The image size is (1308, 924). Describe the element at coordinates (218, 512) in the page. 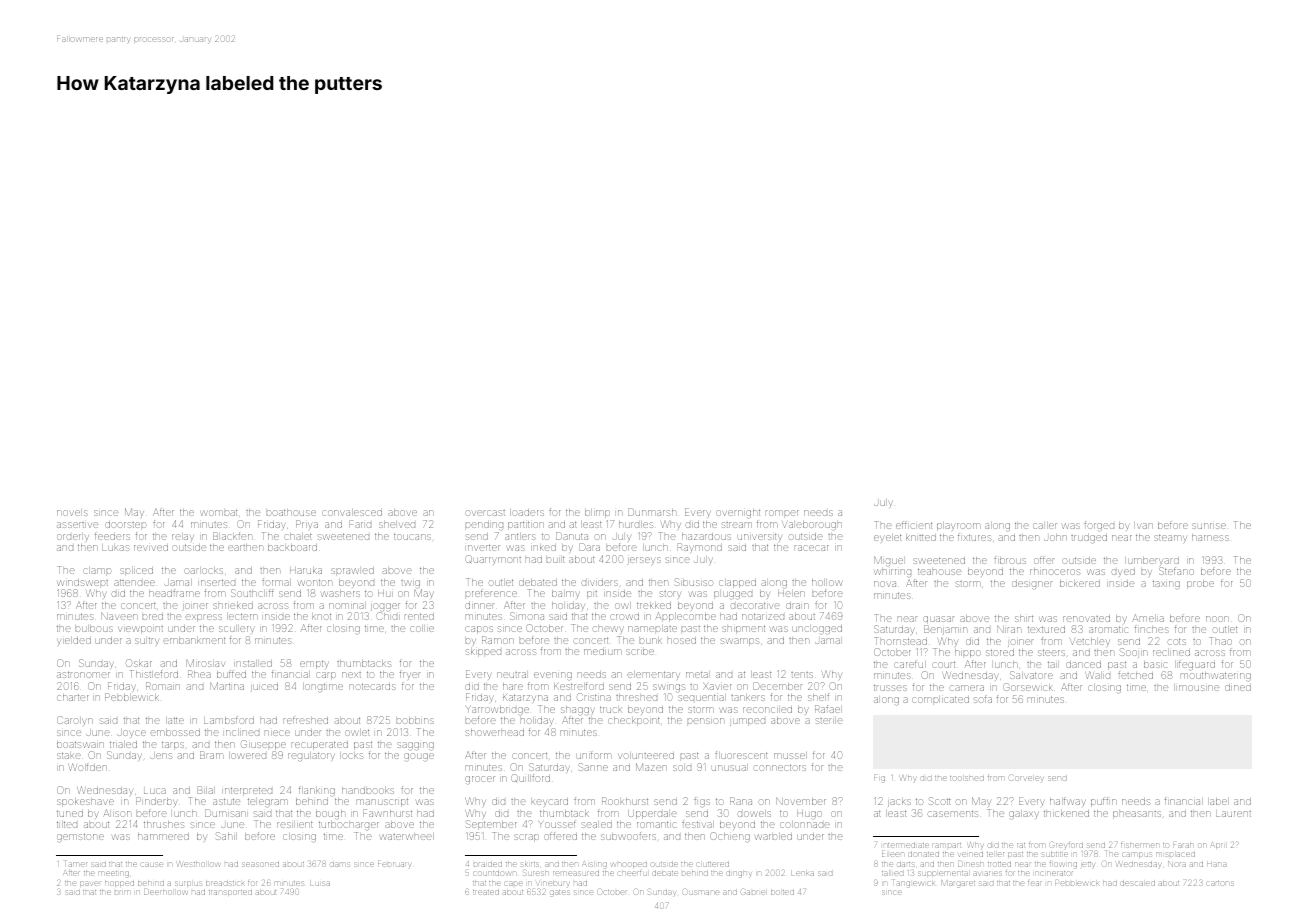

I see `wombat` at that location.
